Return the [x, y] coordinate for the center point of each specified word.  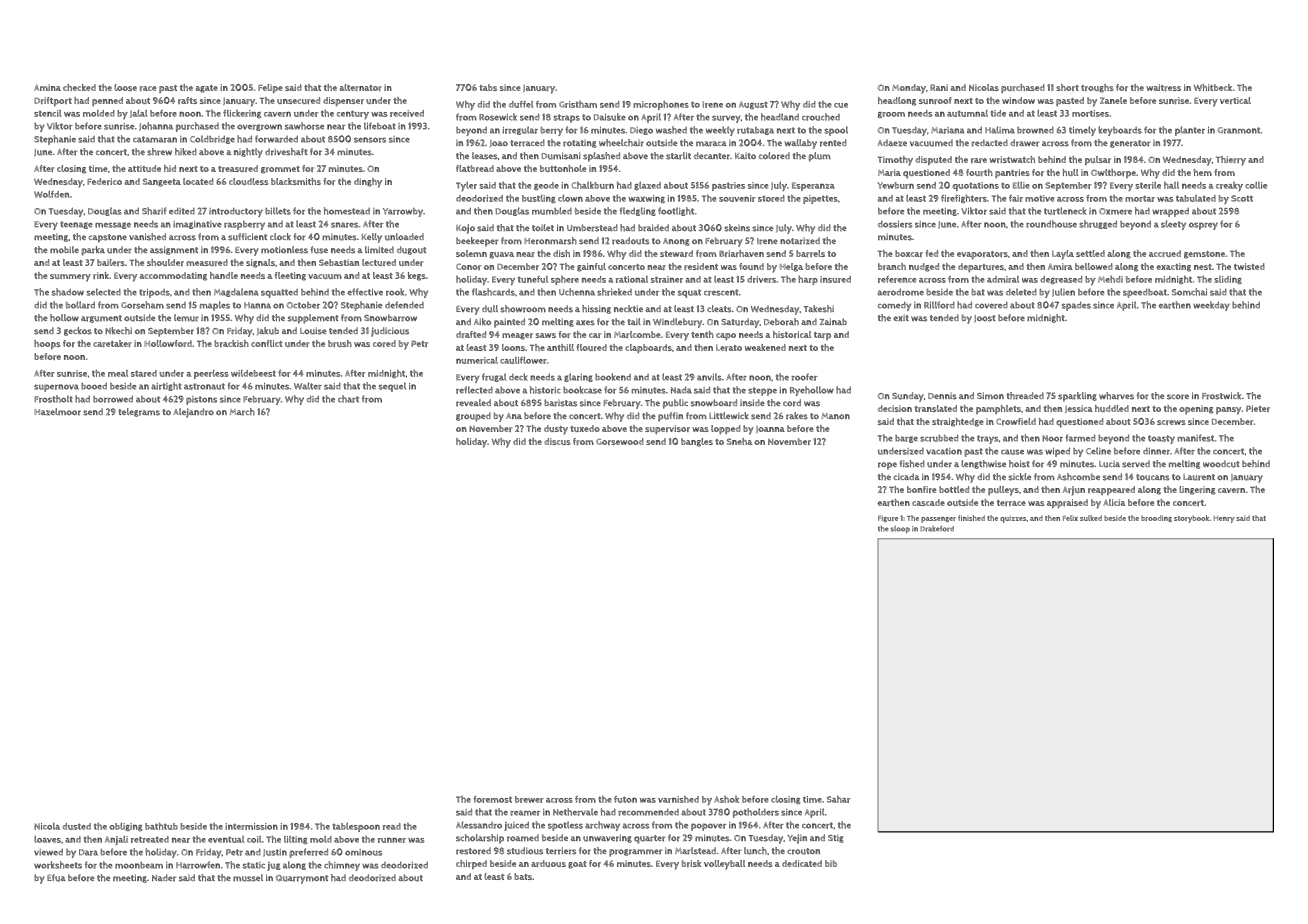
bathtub [161, 826]
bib [831, 863]
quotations [976, 186]
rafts [187, 100]
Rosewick [498, 117]
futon [625, 799]
